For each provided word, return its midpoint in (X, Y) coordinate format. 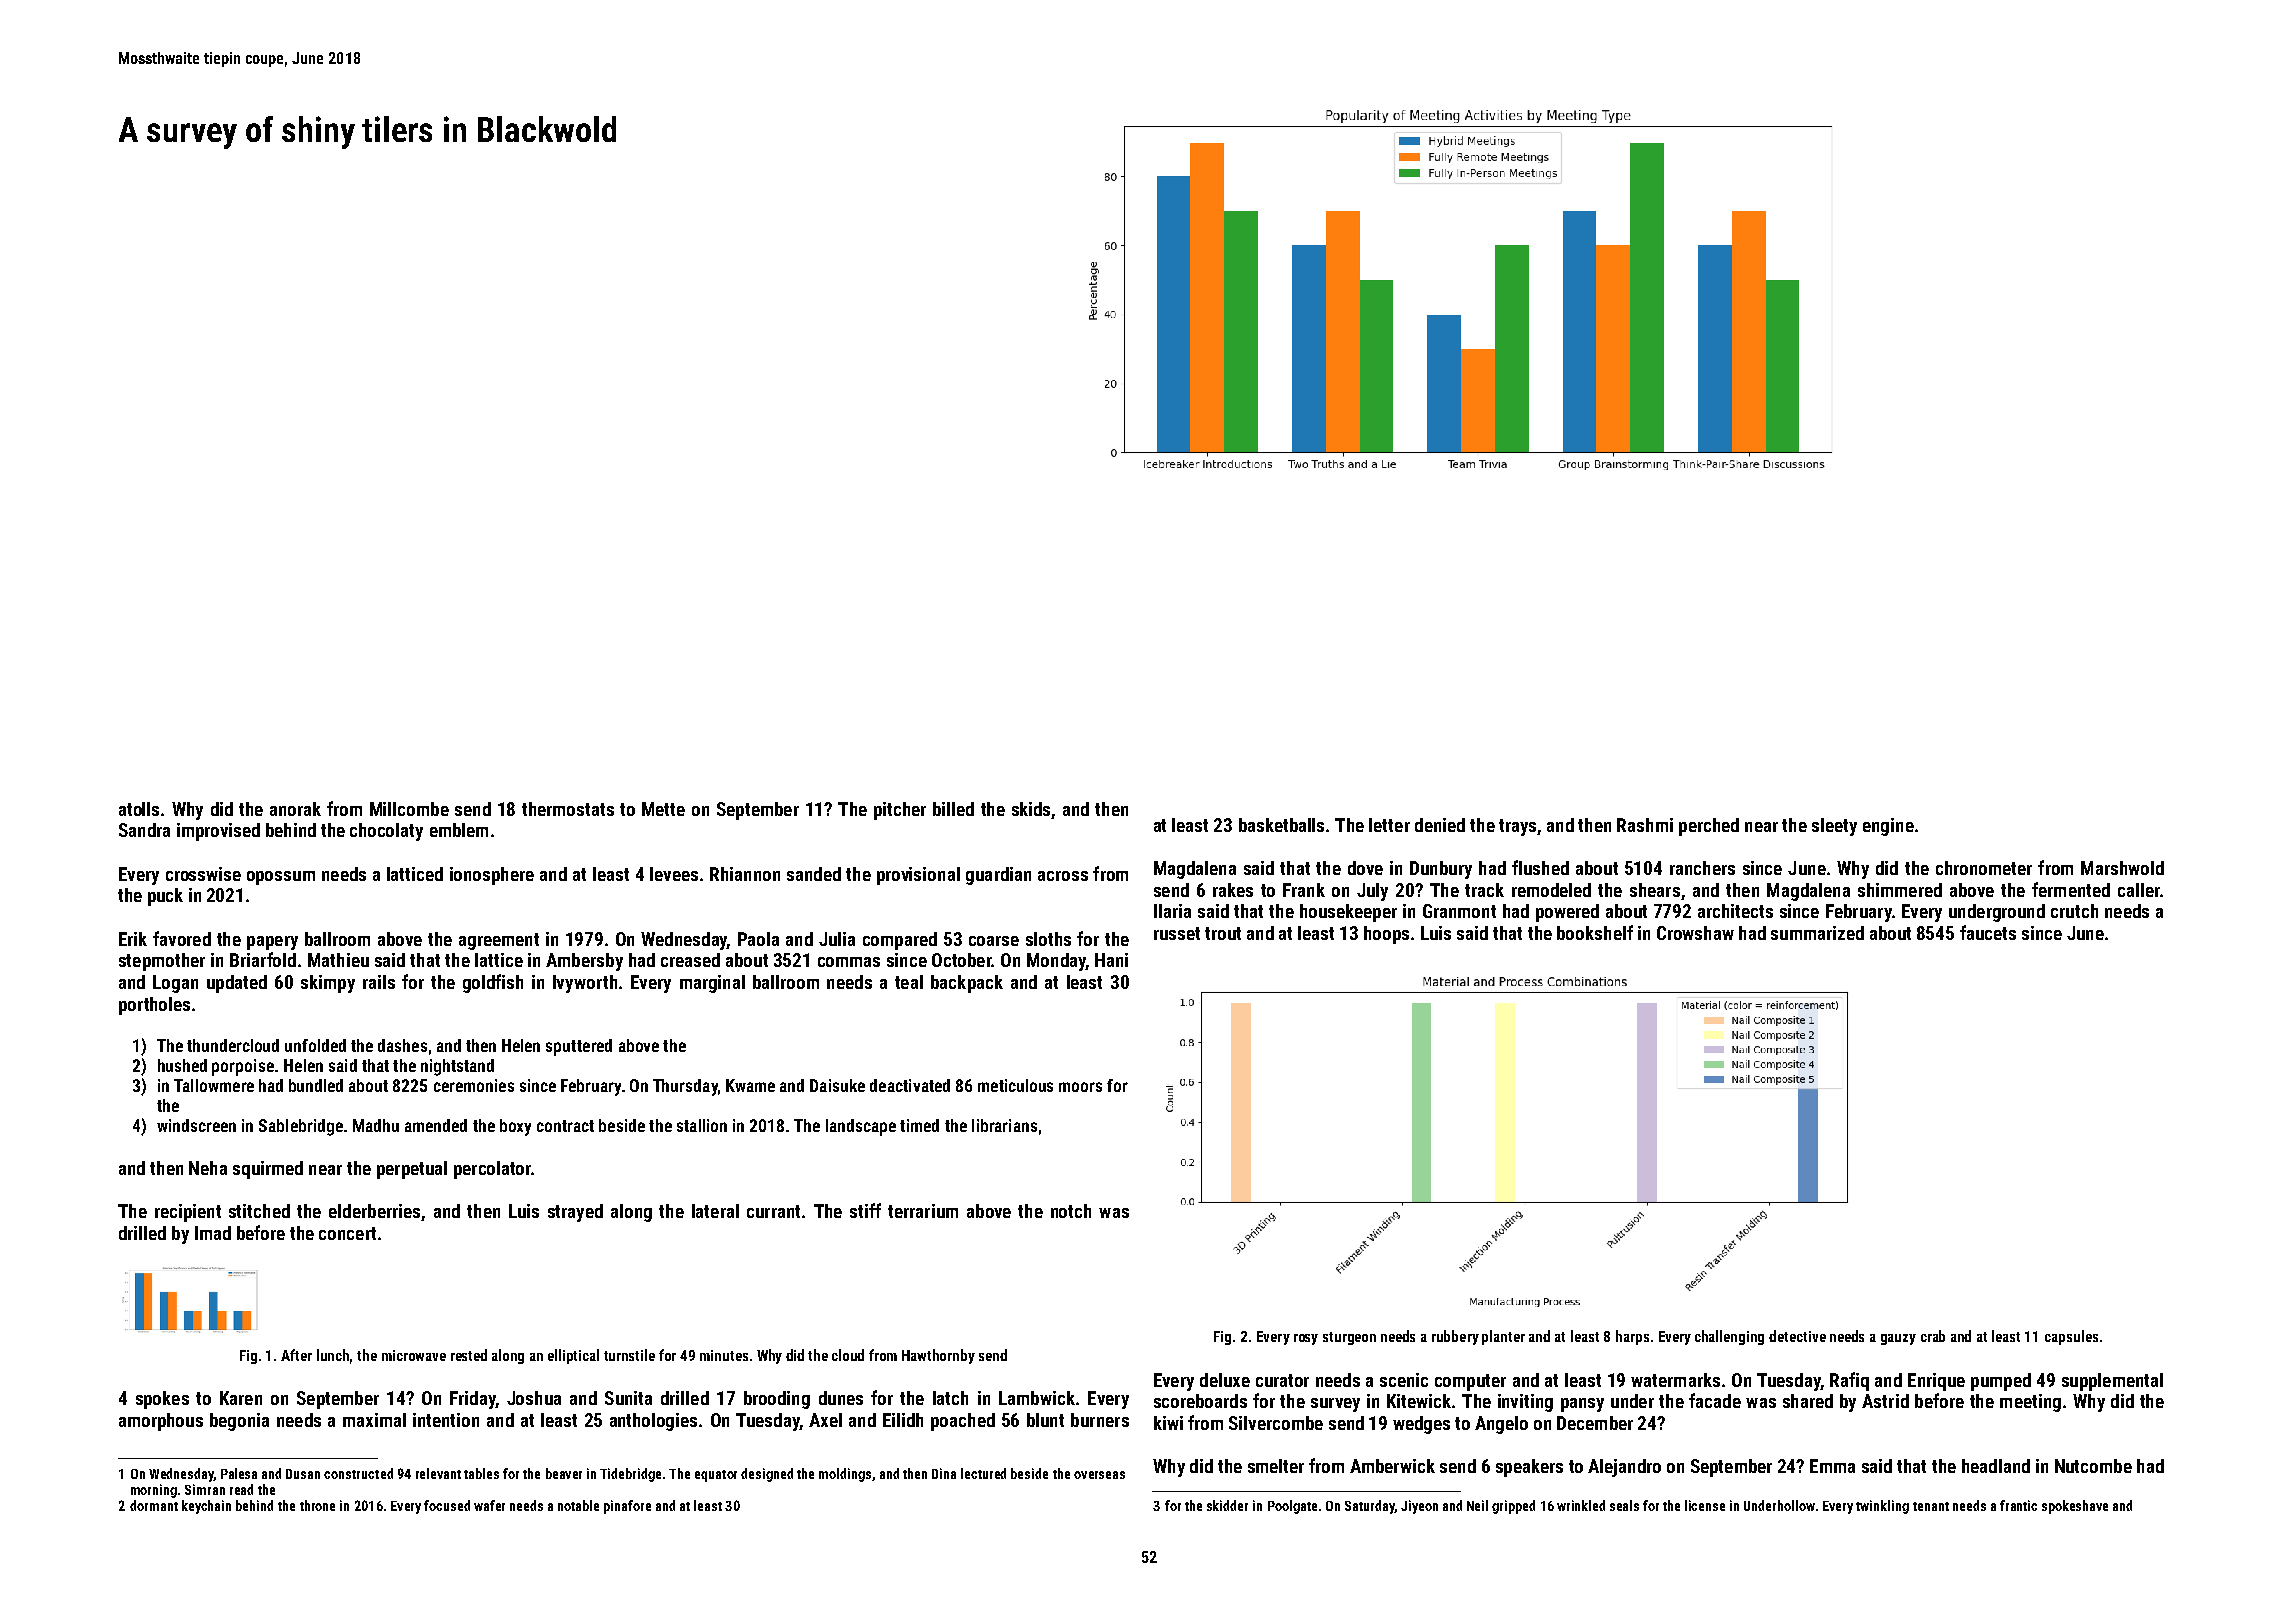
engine (1888, 827)
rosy (1306, 1339)
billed (953, 809)
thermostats (568, 809)
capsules (2071, 1337)
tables (481, 1473)
